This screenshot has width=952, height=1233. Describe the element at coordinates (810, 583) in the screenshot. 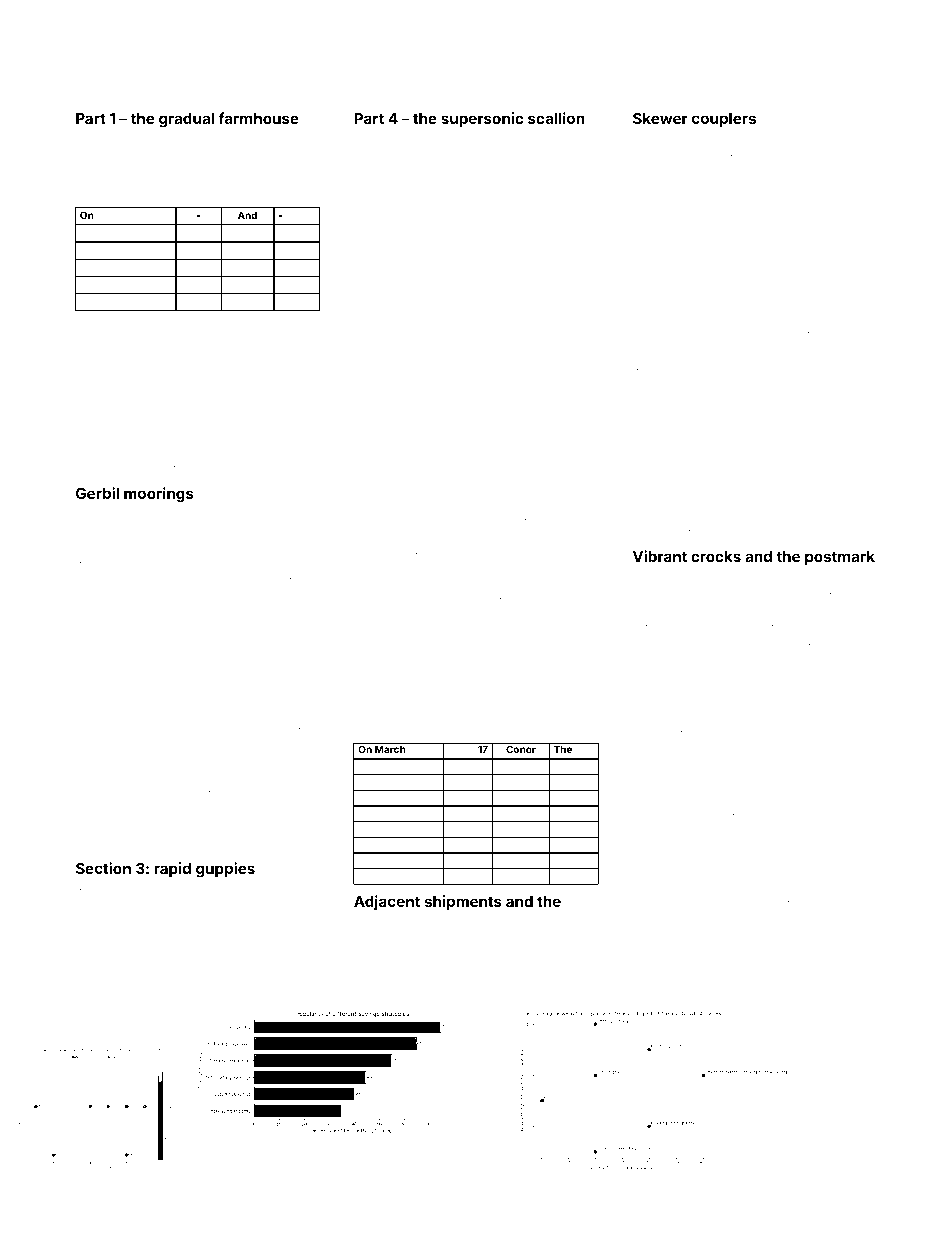

I see `rug` at that location.
